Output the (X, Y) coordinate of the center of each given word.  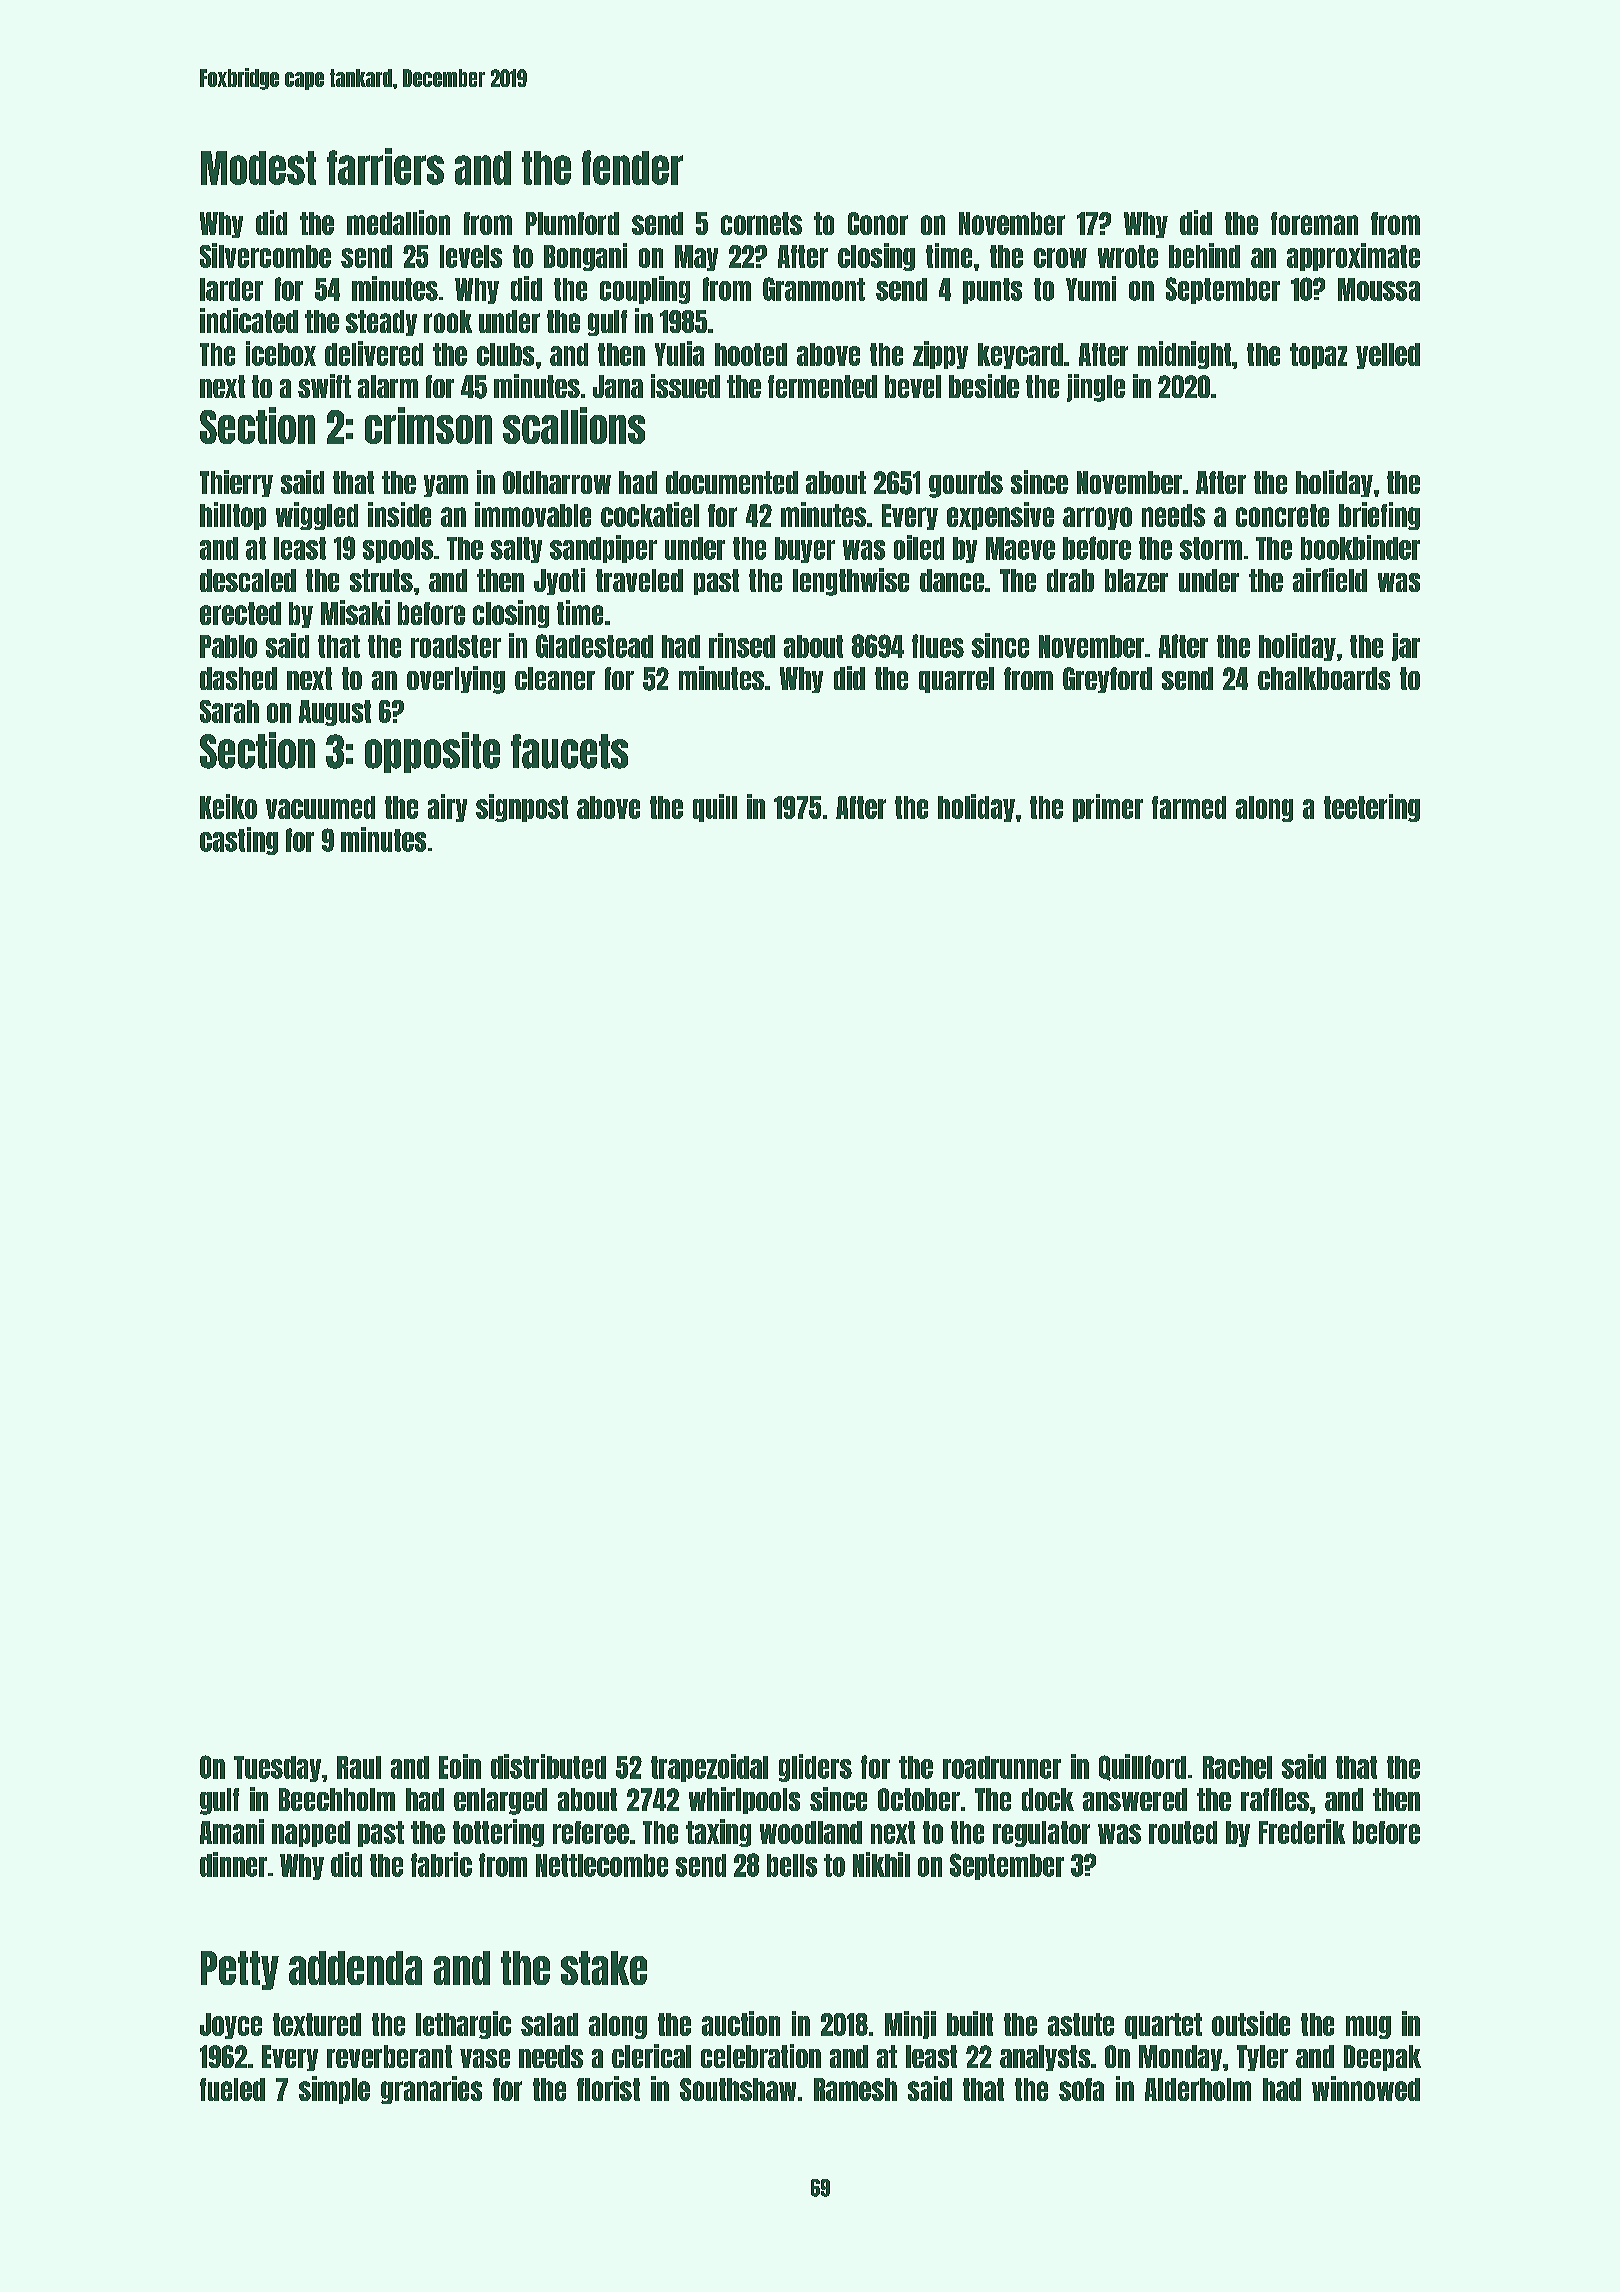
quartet (1163, 2026)
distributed (548, 1766)
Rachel (1237, 1767)
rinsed (742, 645)
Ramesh (855, 2089)
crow (1060, 258)
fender (632, 167)
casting (239, 841)
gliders (815, 1768)
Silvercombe (265, 255)
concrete (1282, 515)
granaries (431, 2090)
